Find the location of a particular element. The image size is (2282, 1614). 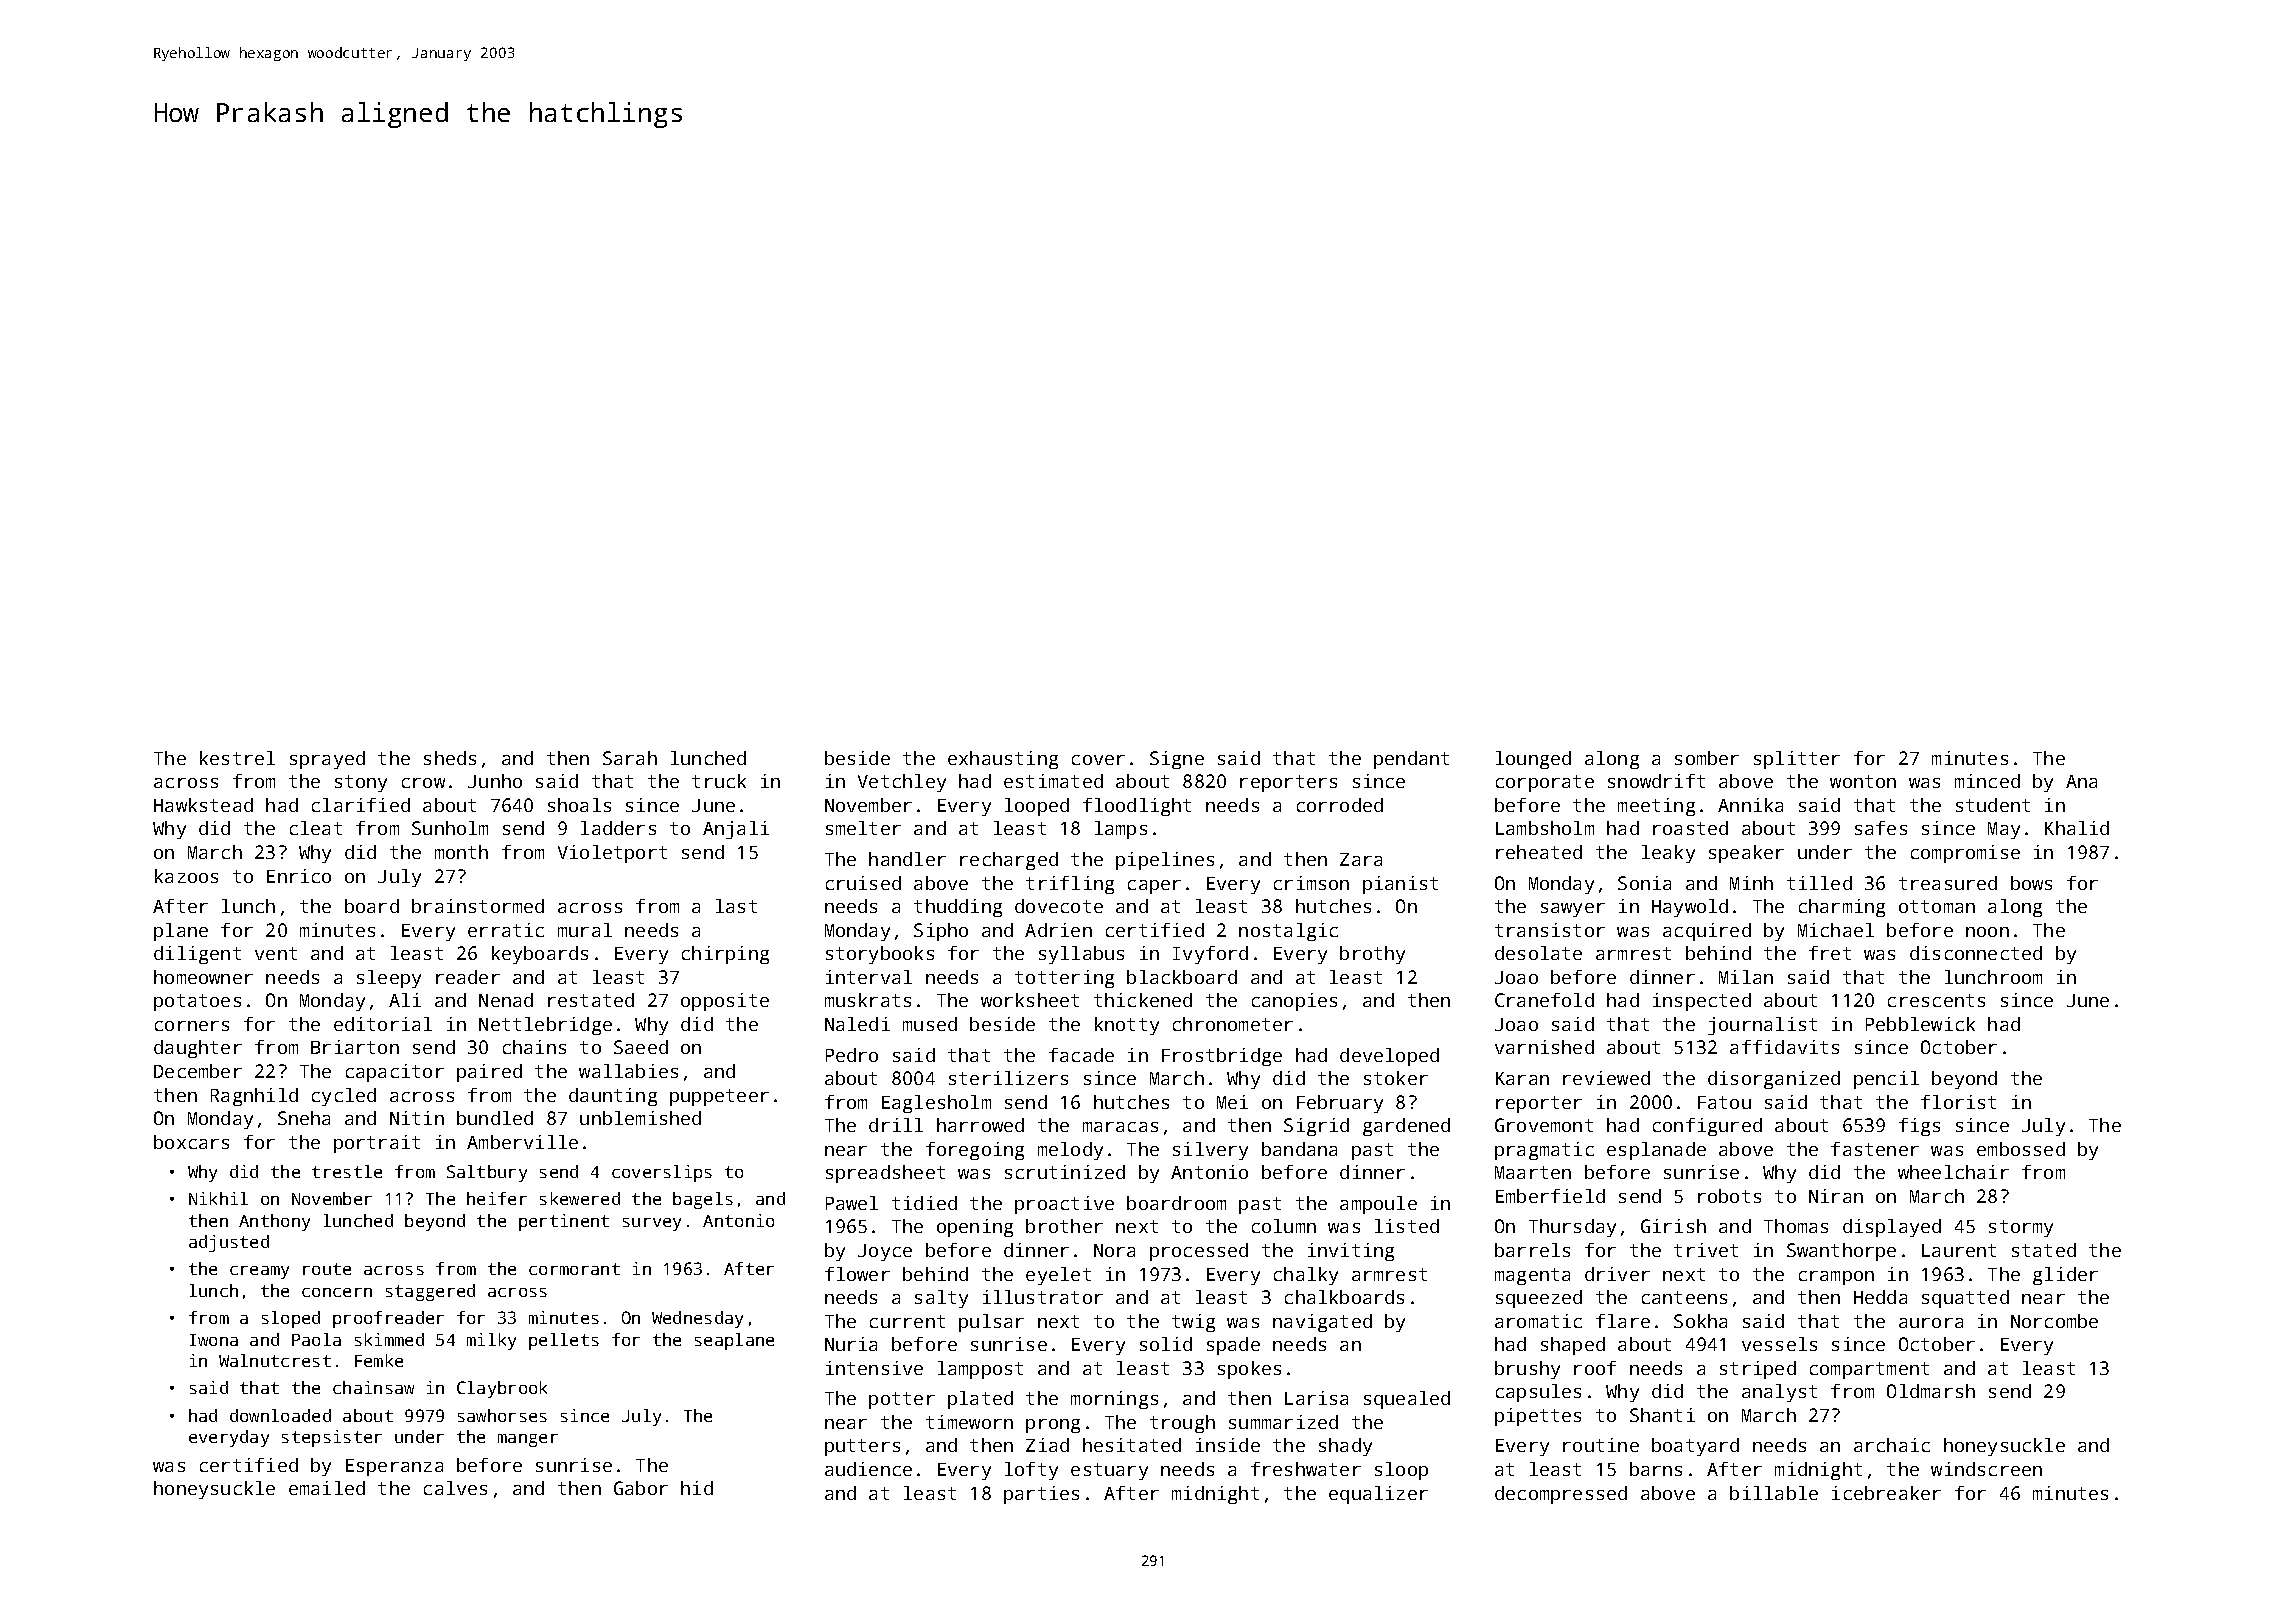

vessels is located at coordinates (1779, 1344).
